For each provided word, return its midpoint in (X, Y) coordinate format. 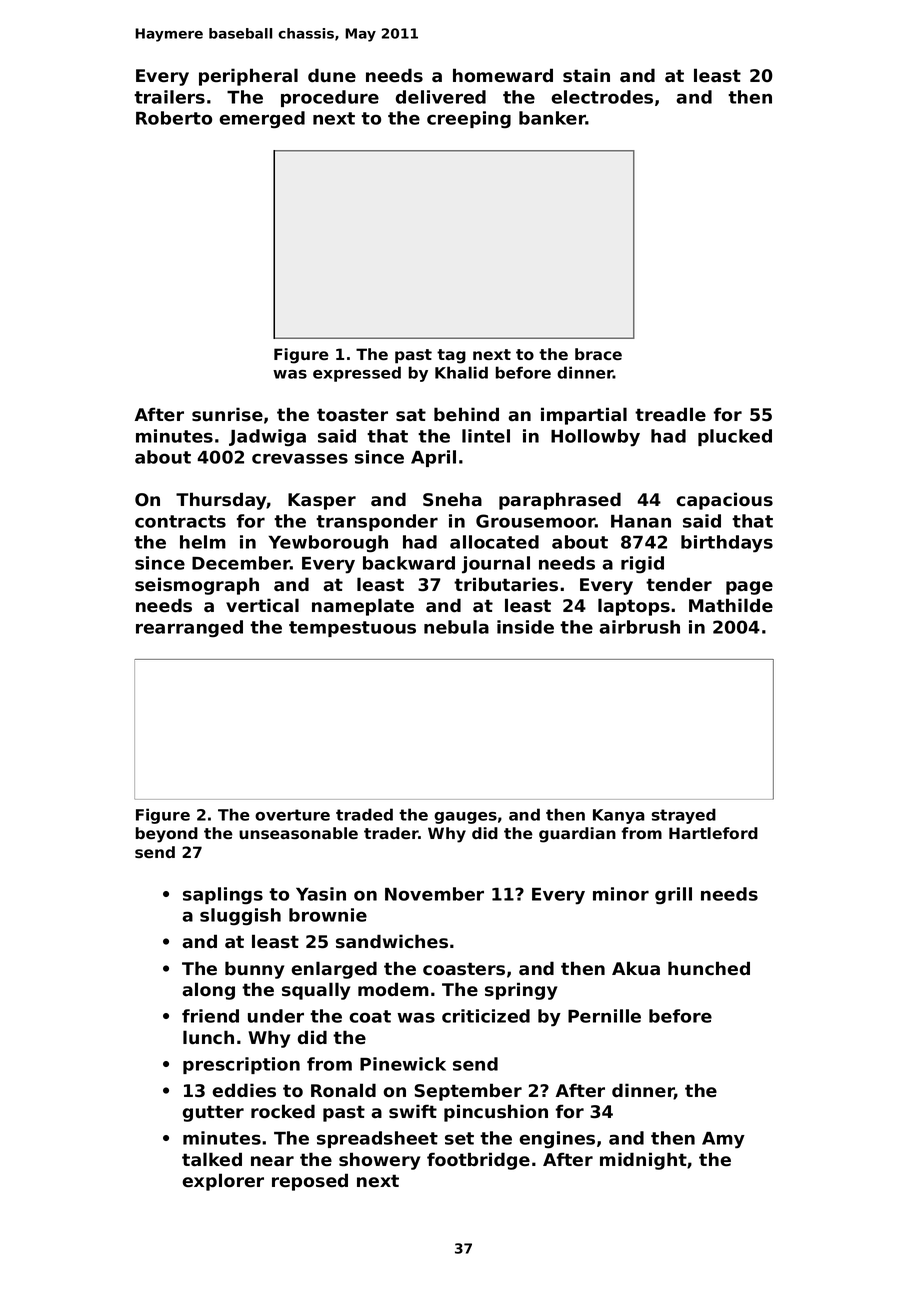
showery (379, 1161)
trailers (169, 97)
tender (679, 584)
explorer (223, 1182)
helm (203, 542)
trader (391, 833)
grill (673, 896)
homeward (503, 75)
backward (409, 563)
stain (586, 75)
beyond (167, 835)
